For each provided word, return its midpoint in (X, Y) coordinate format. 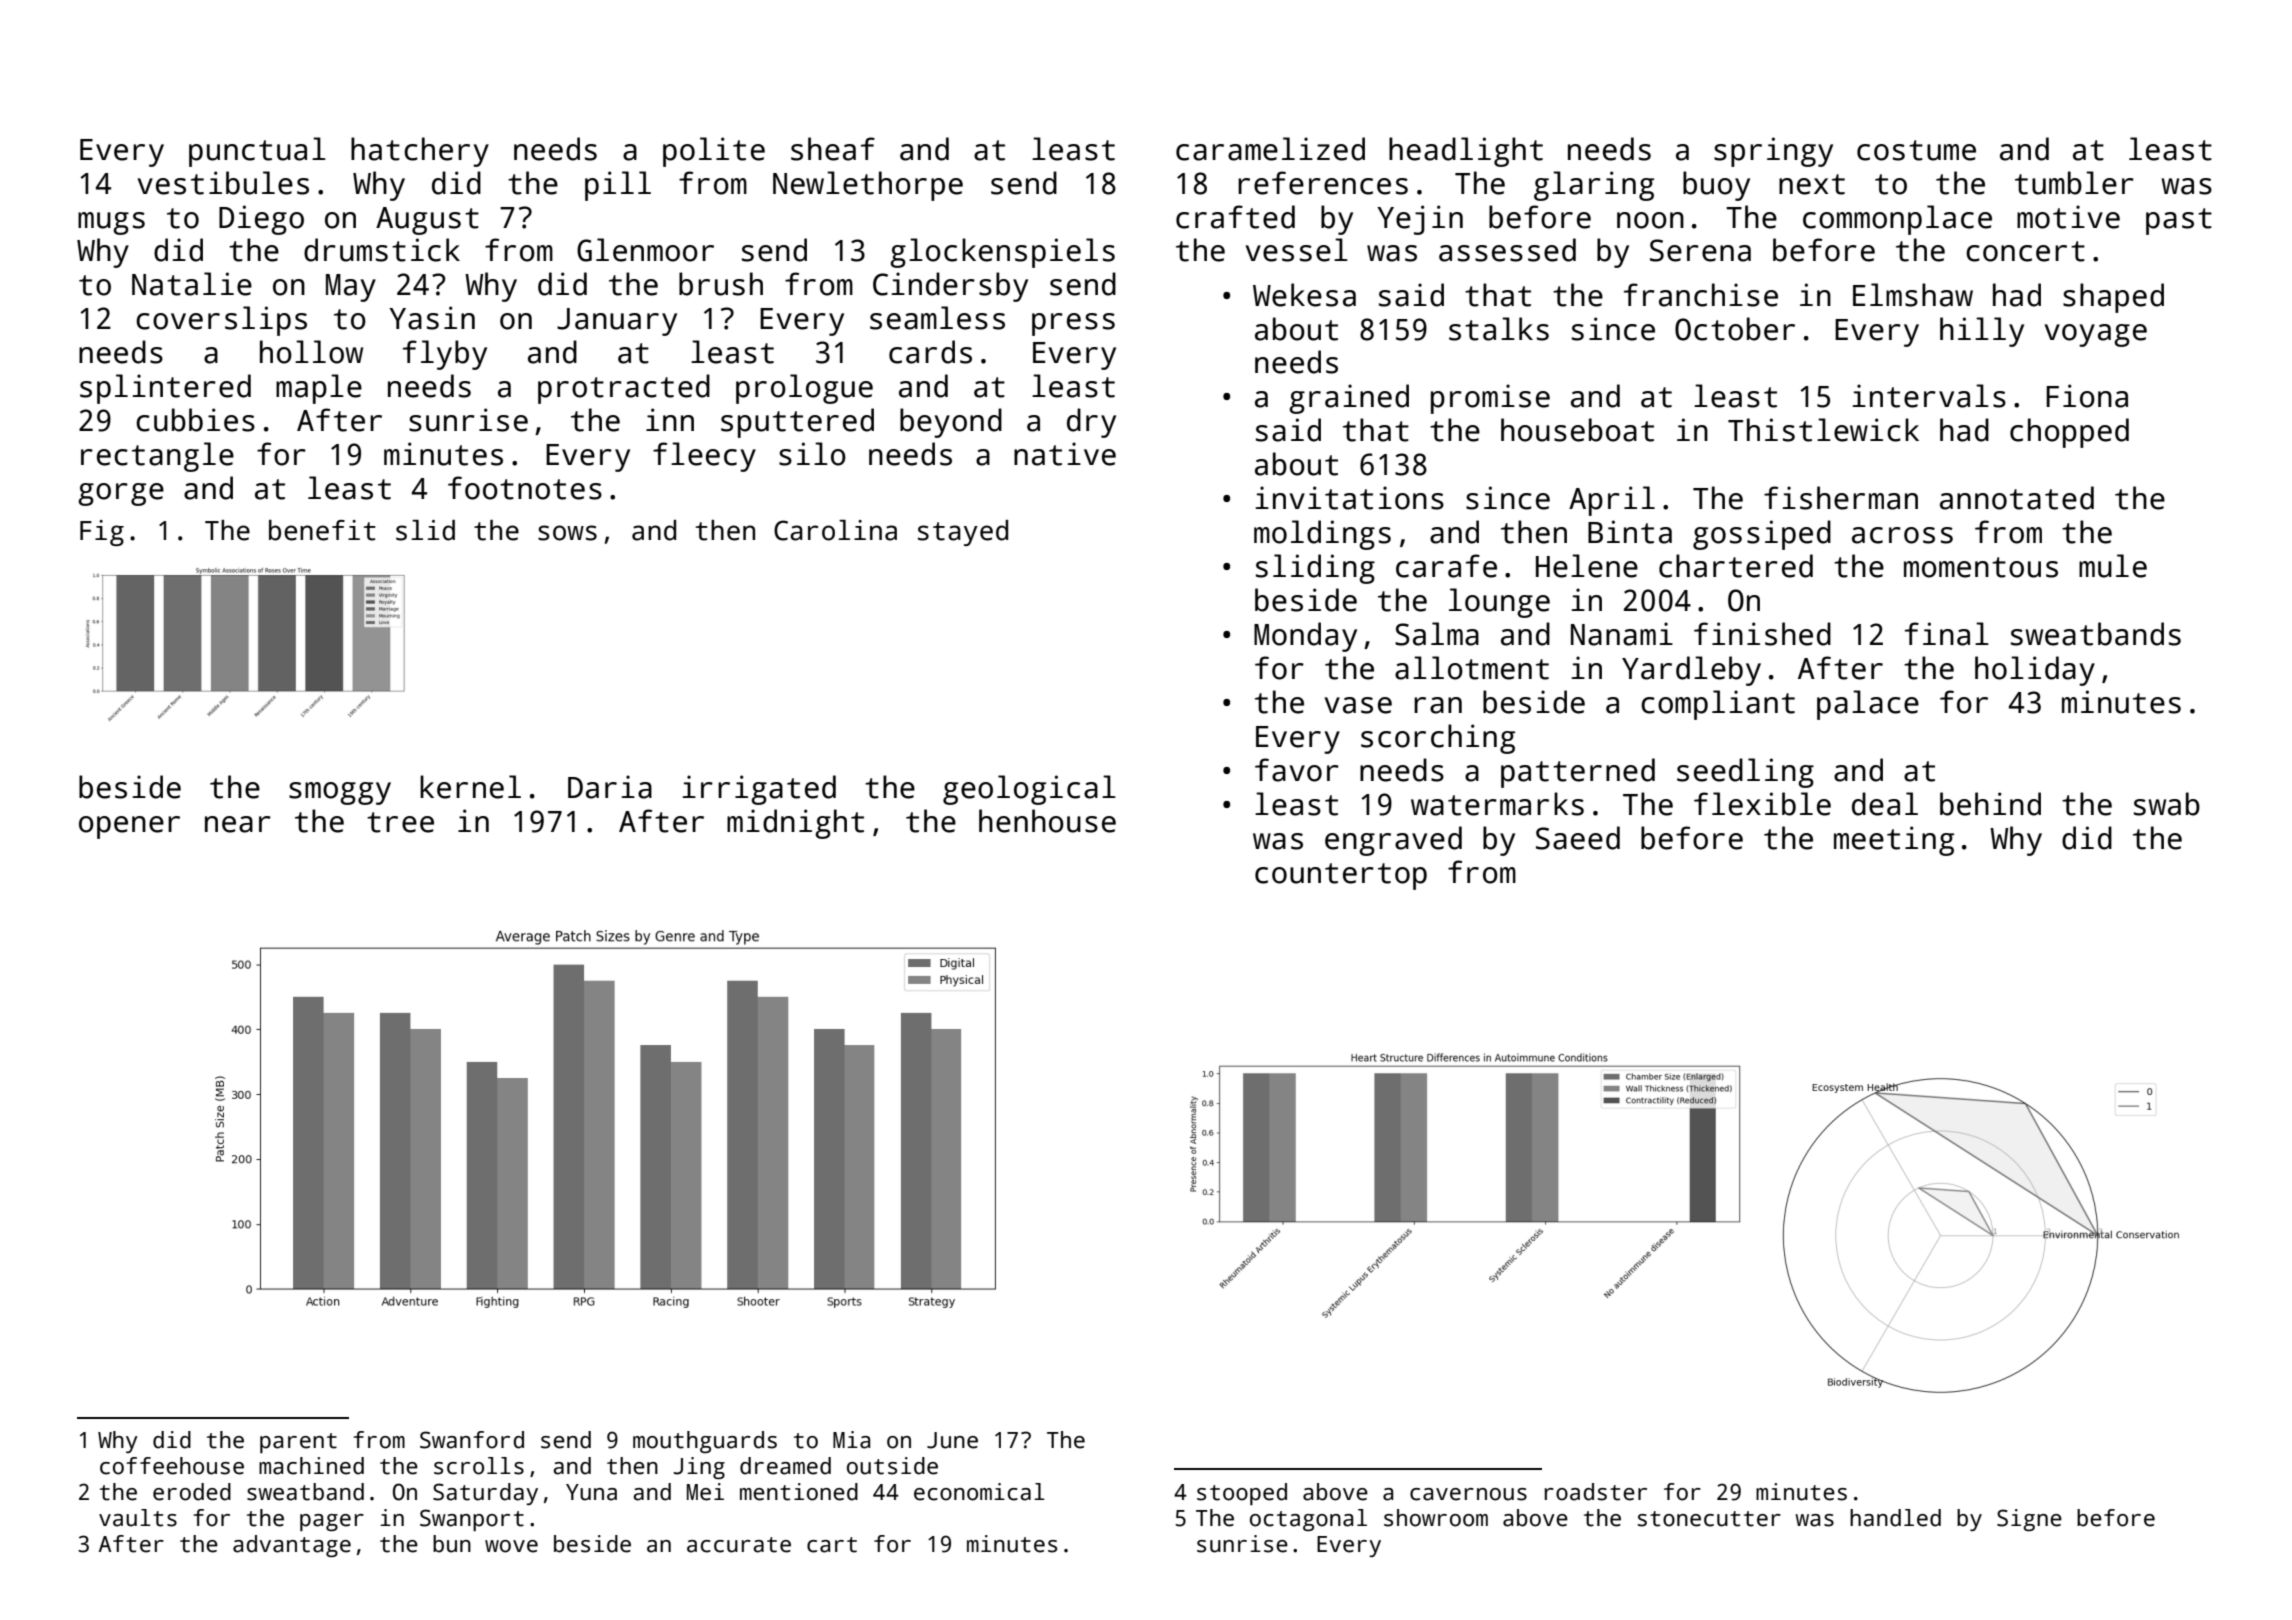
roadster (1596, 1492)
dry (1091, 423)
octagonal (1308, 1520)
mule (2113, 566)
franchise (1701, 295)
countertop (1341, 876)
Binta (1630, 532)
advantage (292, 1546)
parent (298, 1443)
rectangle (157, 457)
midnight (795, 824)
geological (1029, 790)
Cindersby (950, 287)
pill (618, 186)
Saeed (1578, 838)
